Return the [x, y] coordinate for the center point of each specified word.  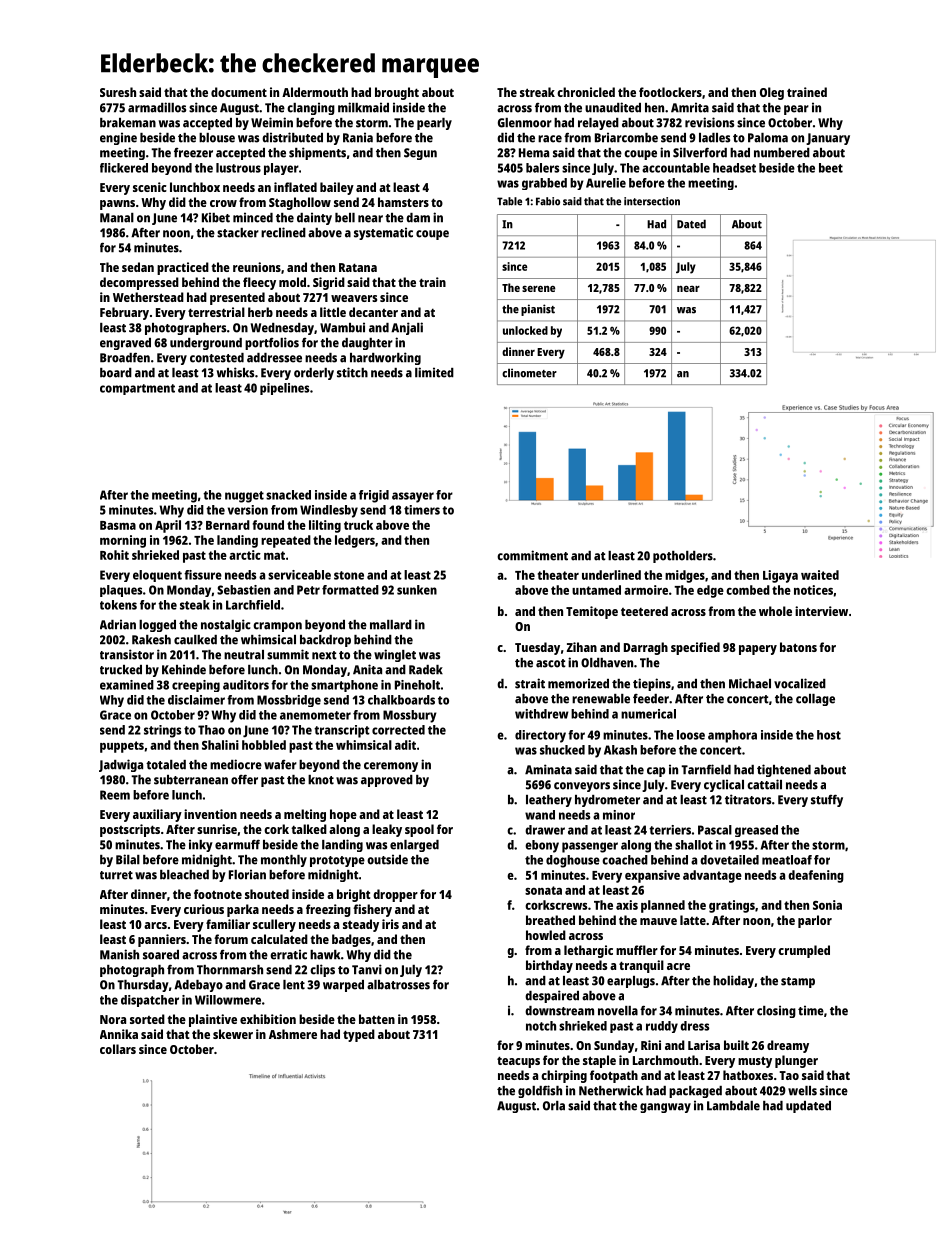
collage [815, 700]
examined [127, 685]
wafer [280, 765]
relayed [598, 124]
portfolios [272, 343]
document [239, 92]
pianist [538, 310]
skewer [233, 1034]
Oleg [772, 93]
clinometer [529, 373]
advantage [712, 876]
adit [405, 745]
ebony [542, 846]
